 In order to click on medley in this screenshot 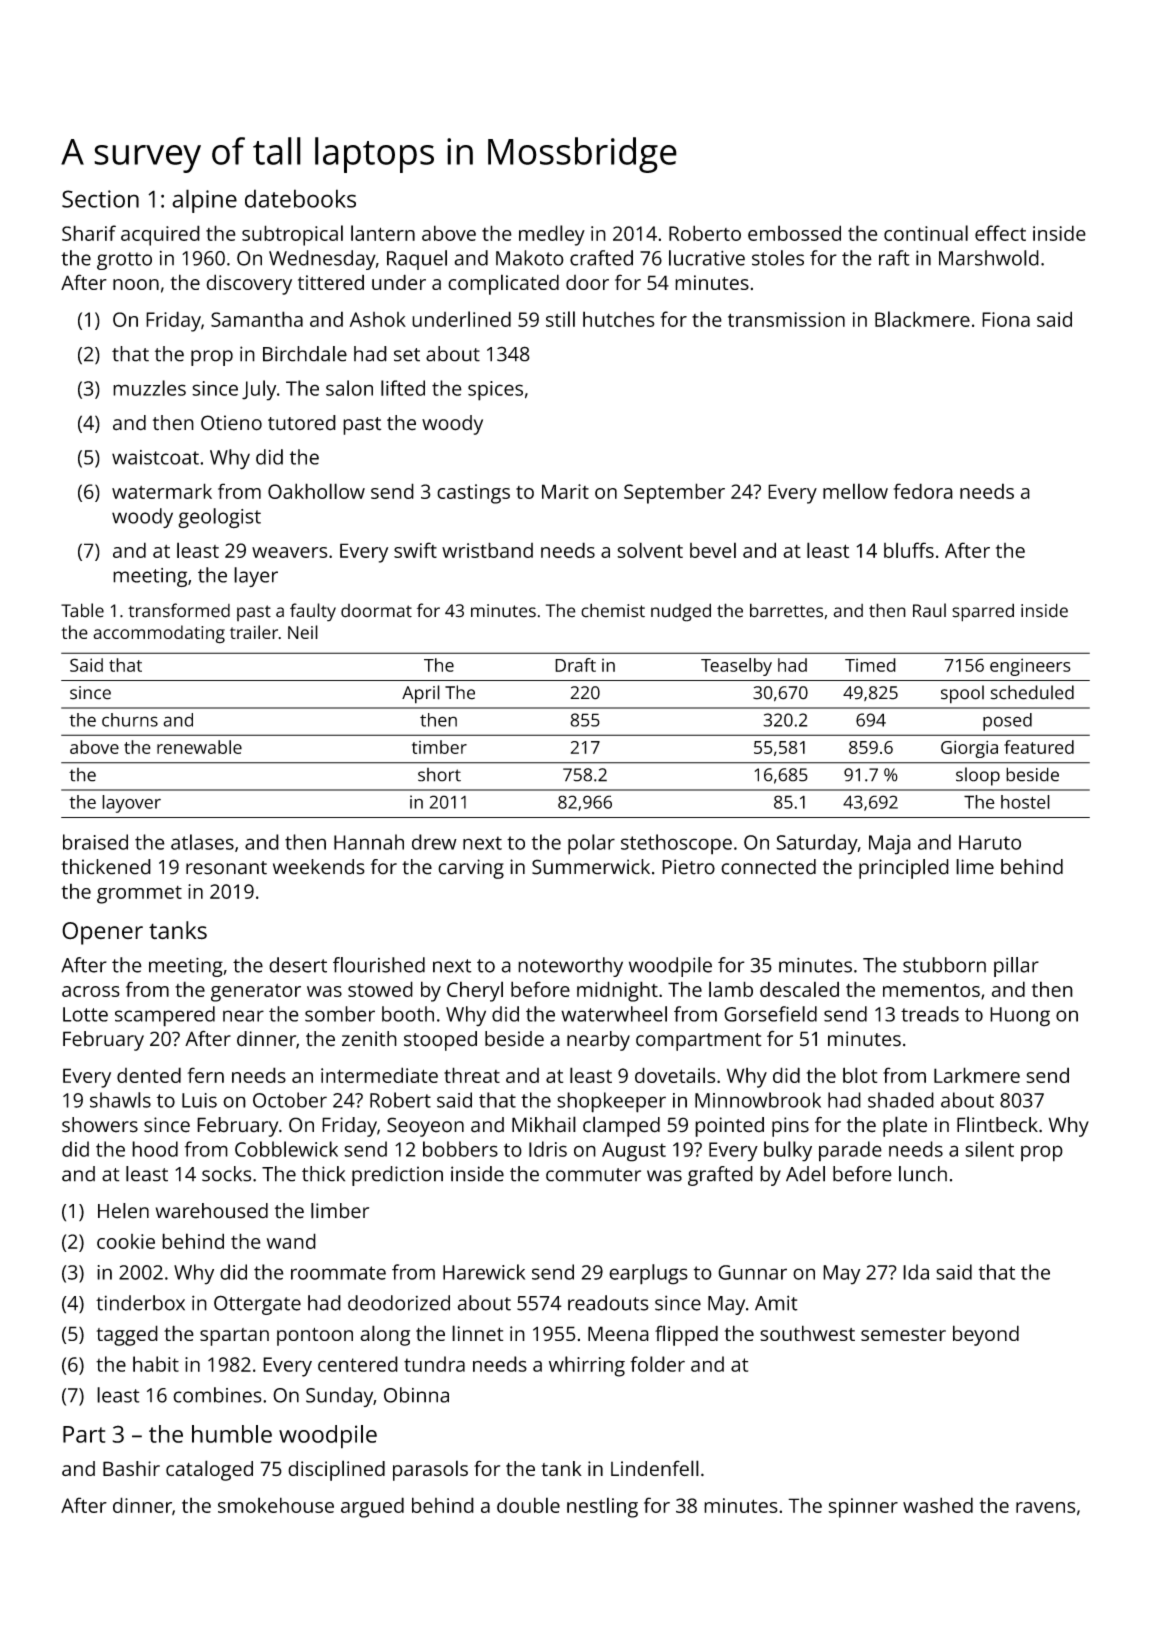, I will do `click(552, 235)`.
